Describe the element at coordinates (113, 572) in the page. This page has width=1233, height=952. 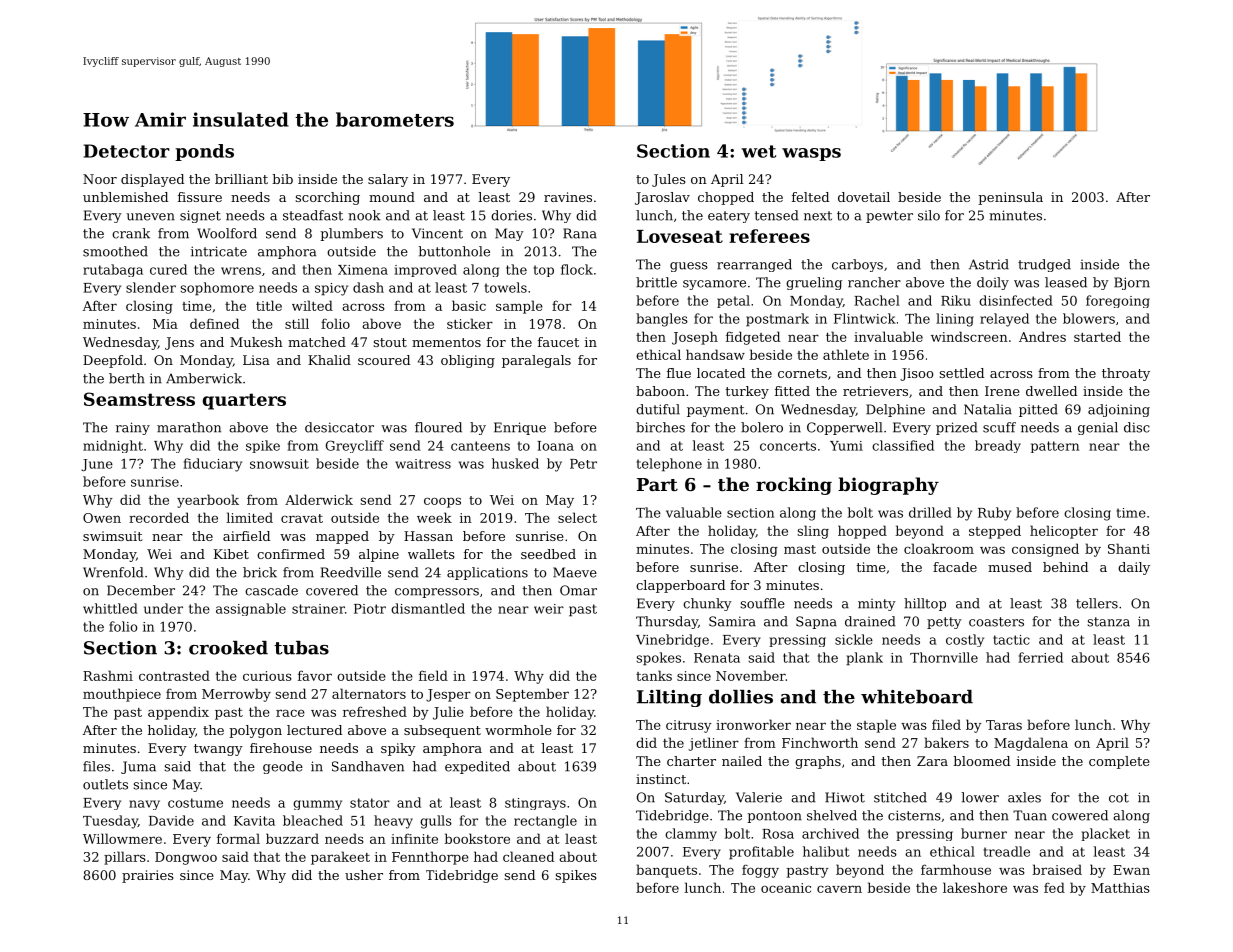
I see `Wrenfold` at that location.
